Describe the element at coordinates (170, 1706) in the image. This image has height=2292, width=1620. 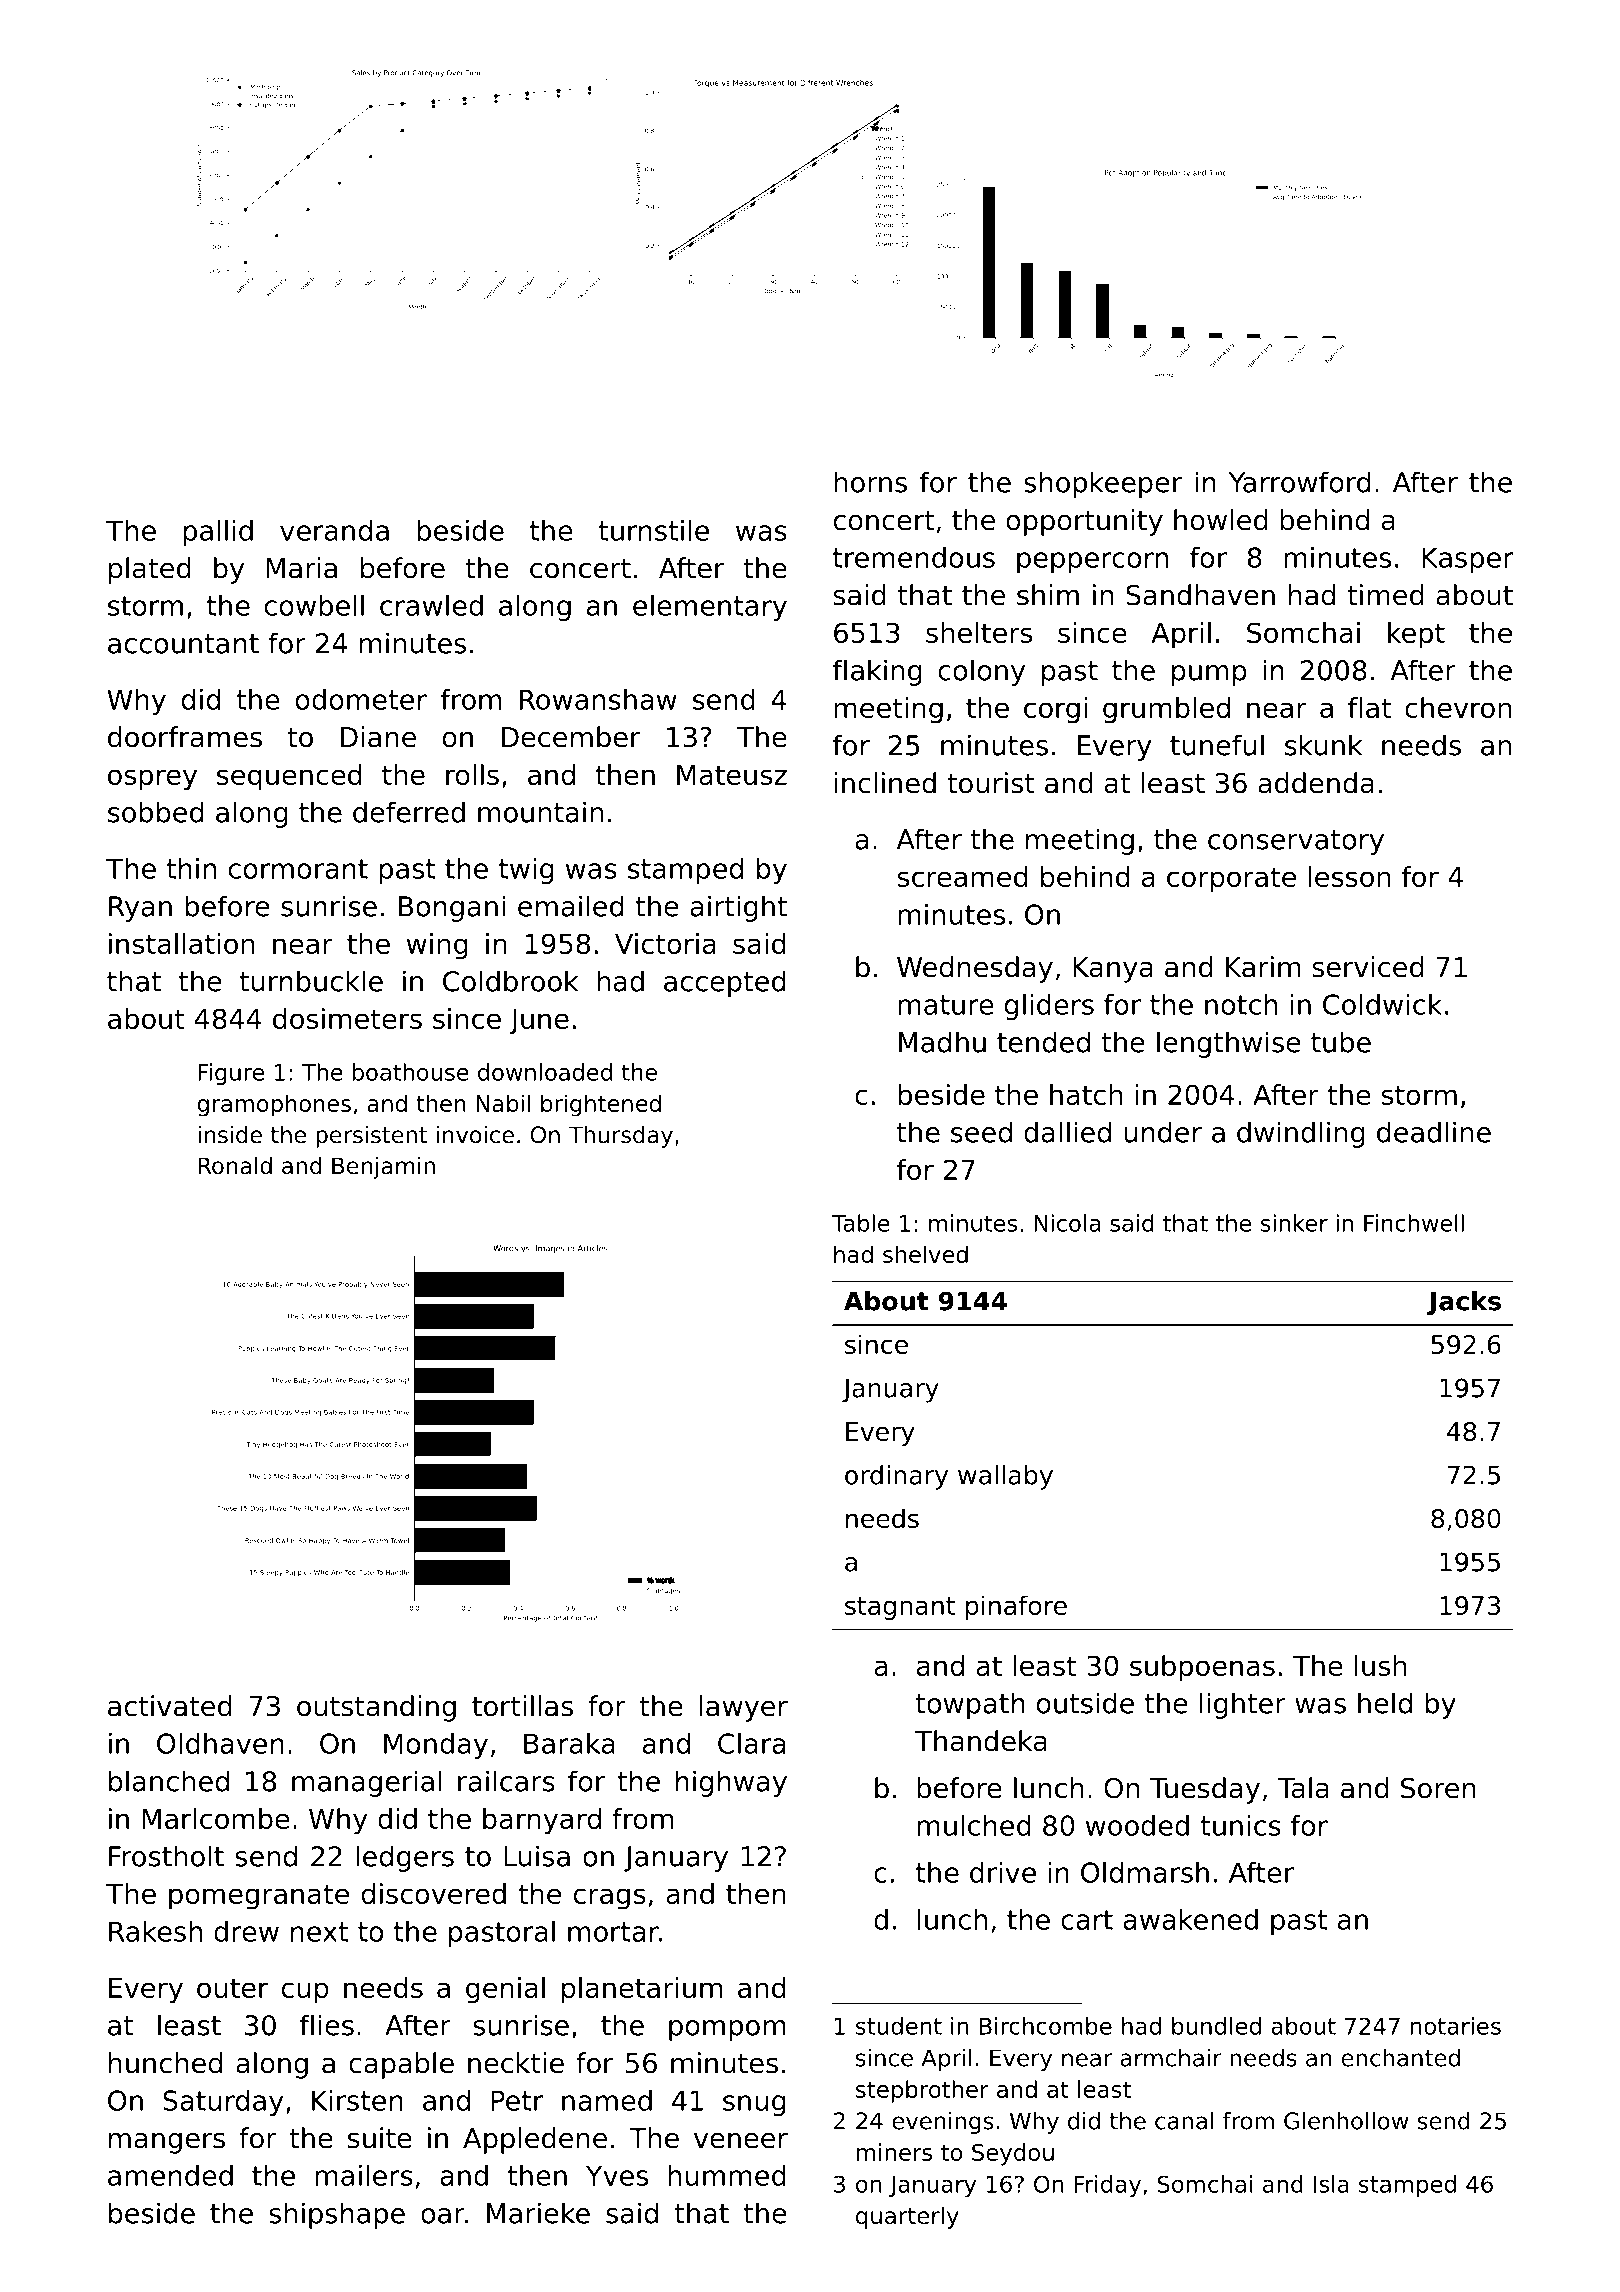
I see `activated` at that location.
